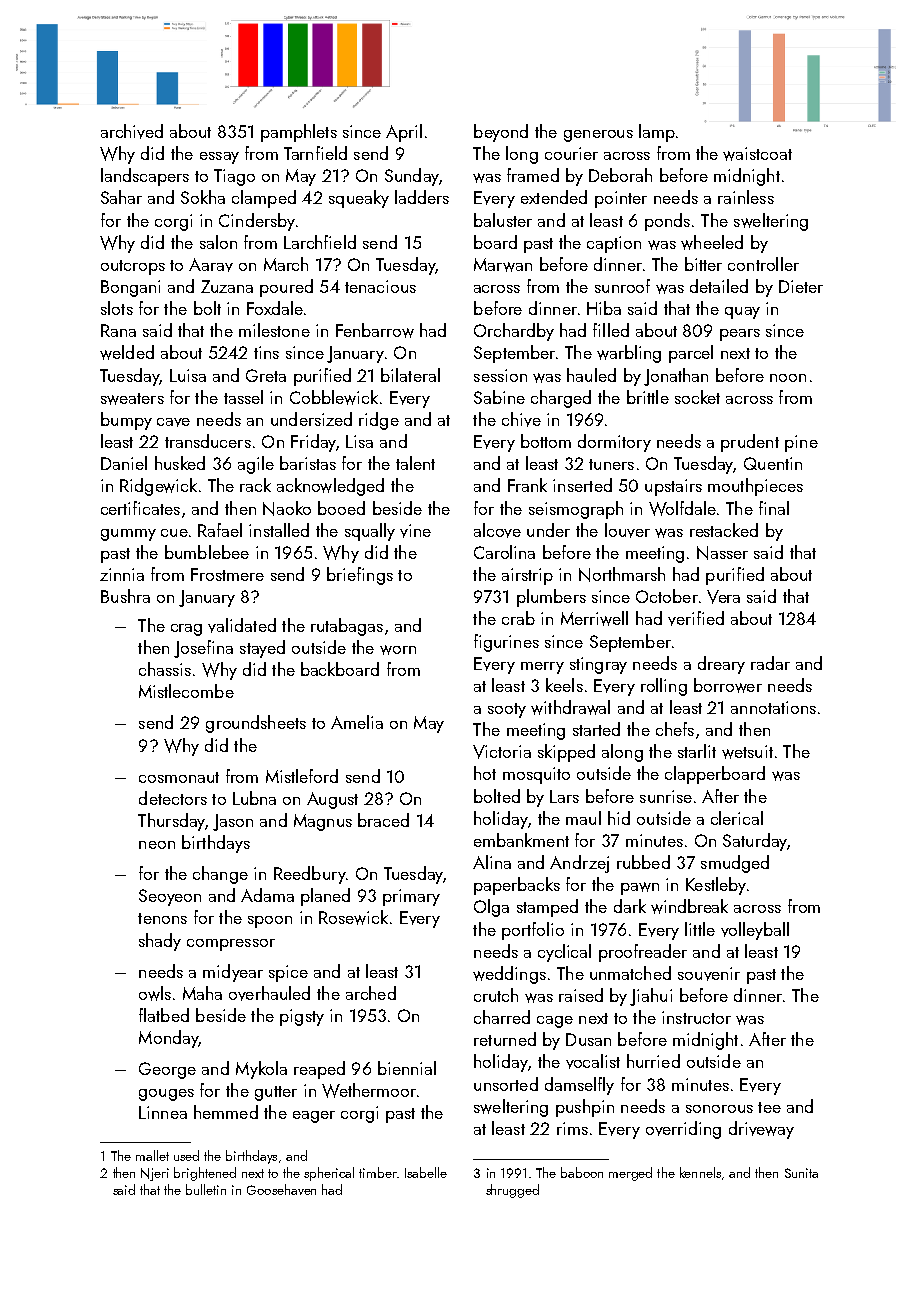  Describe the element at coordinates (598, 136) in the document. I see `generous` at that location.
